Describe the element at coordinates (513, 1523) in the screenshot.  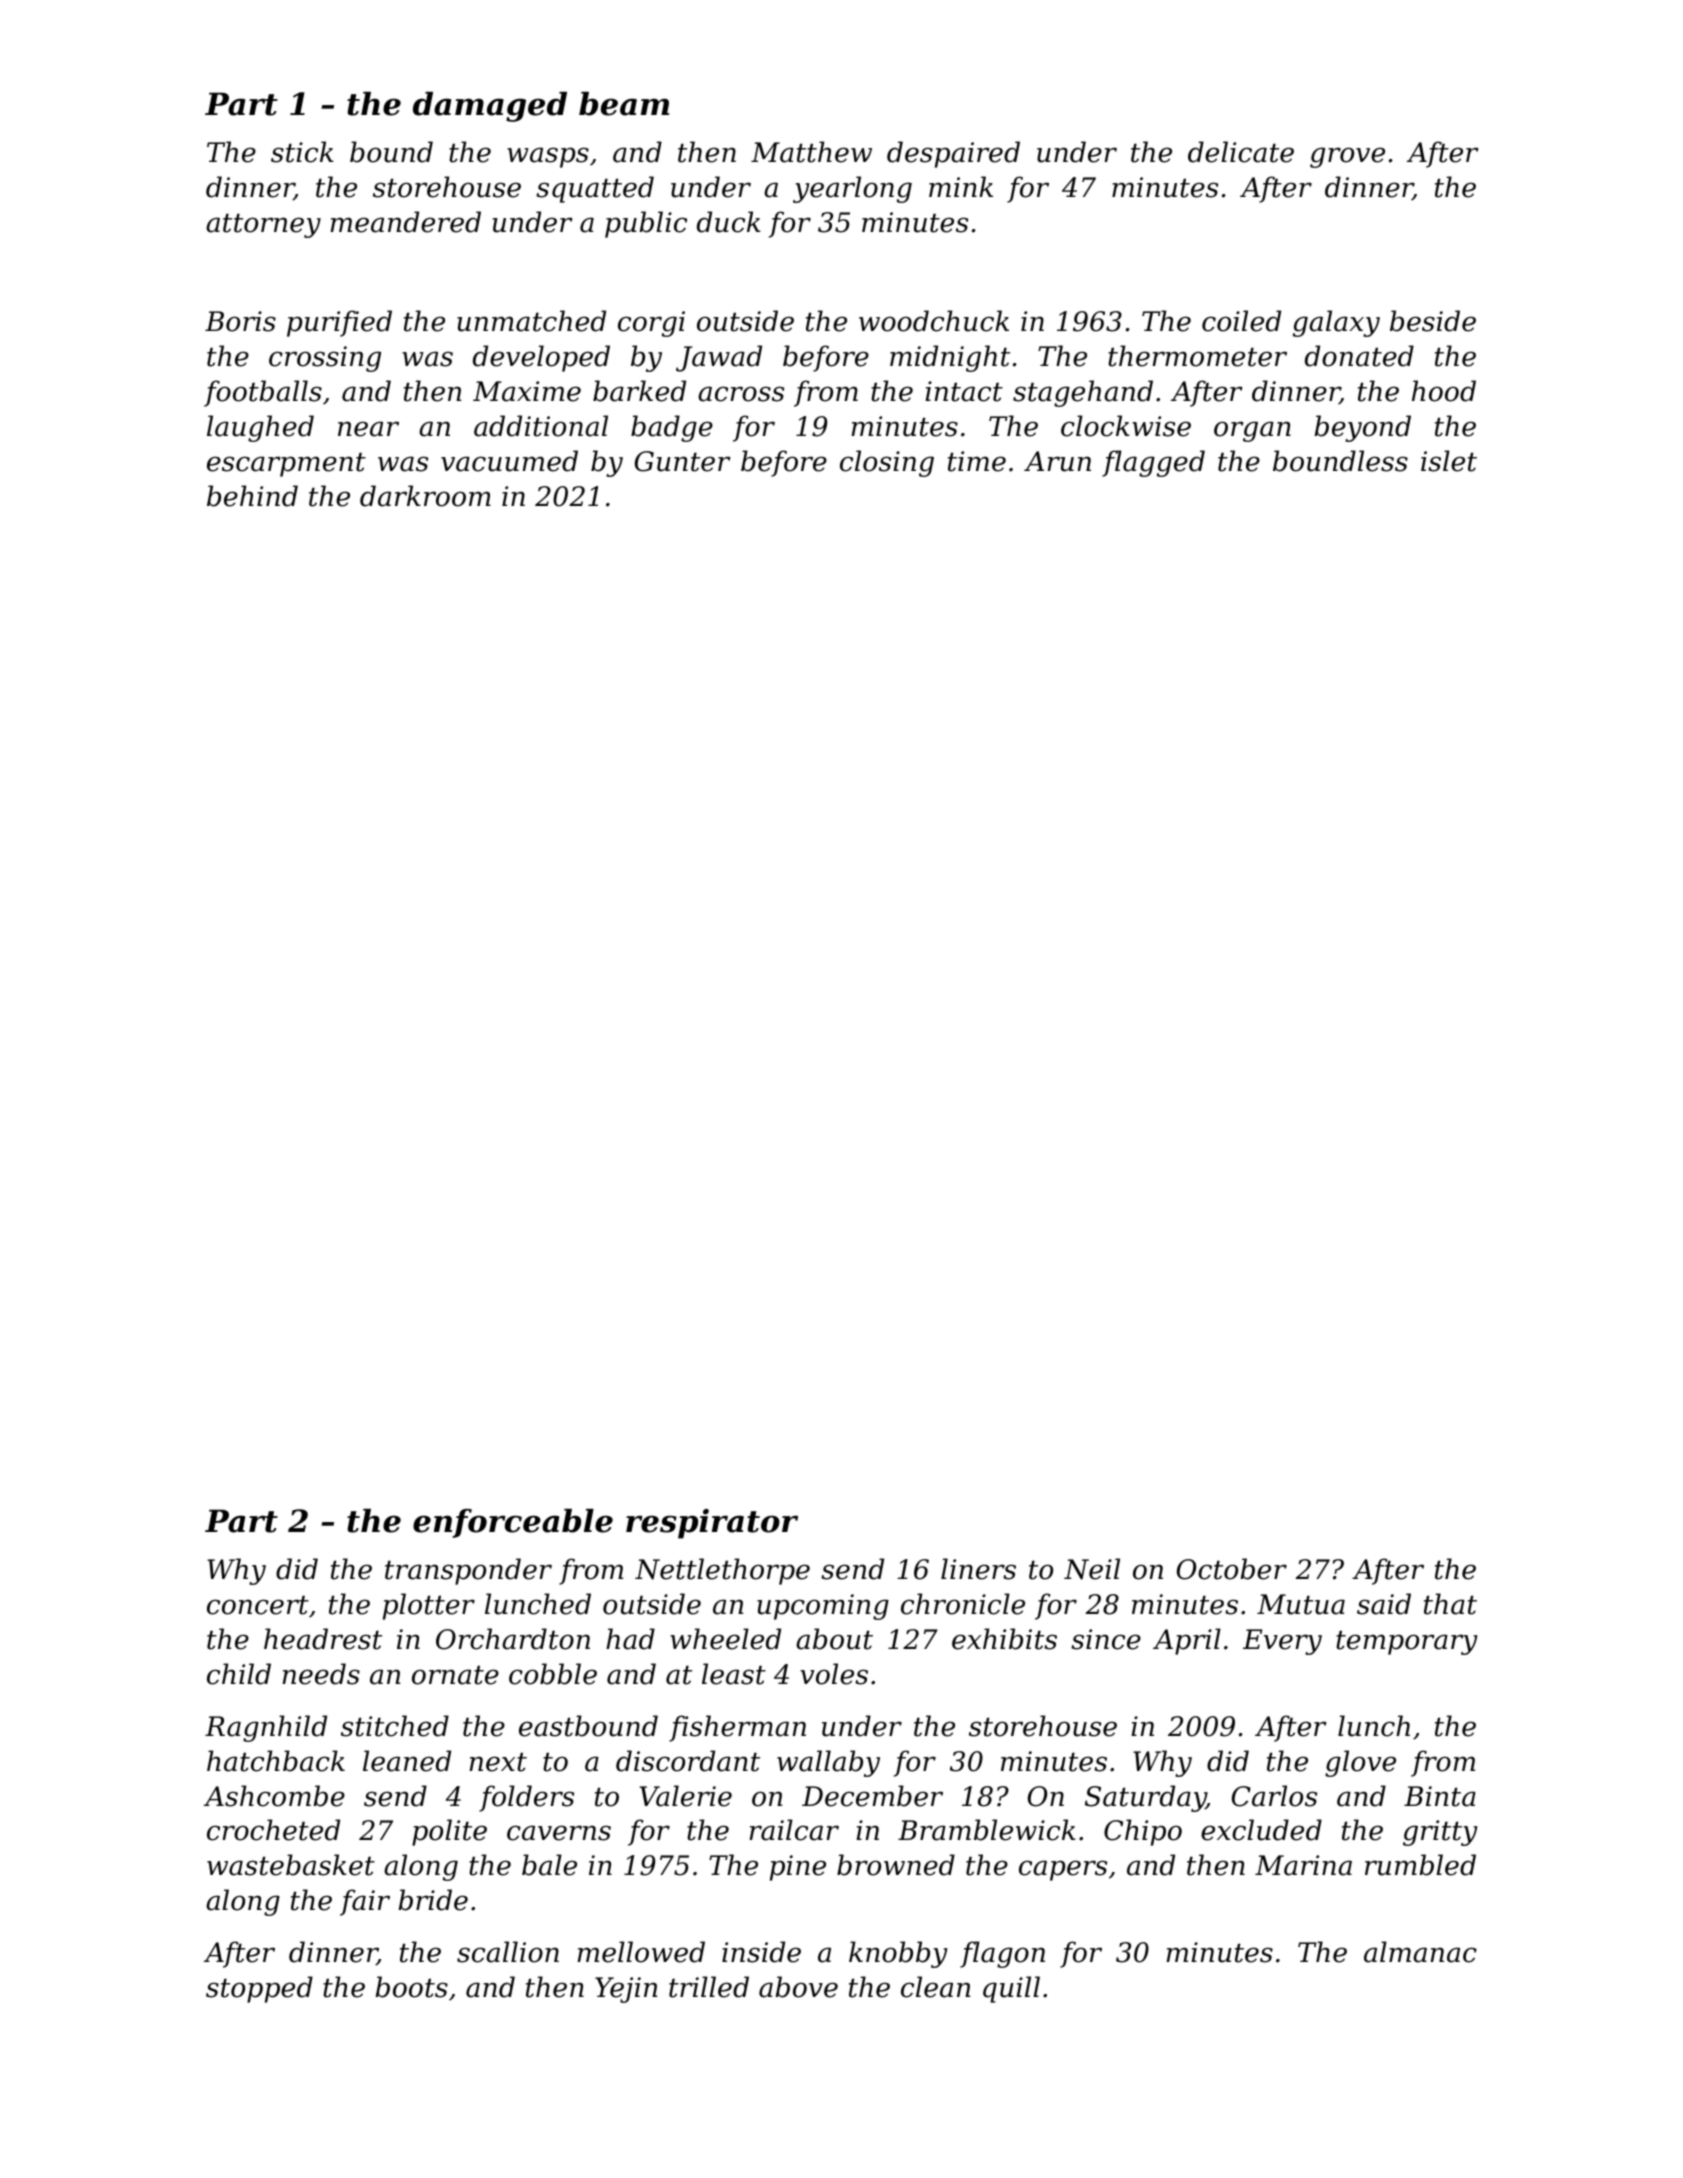
I see `enforceable` at that location.
